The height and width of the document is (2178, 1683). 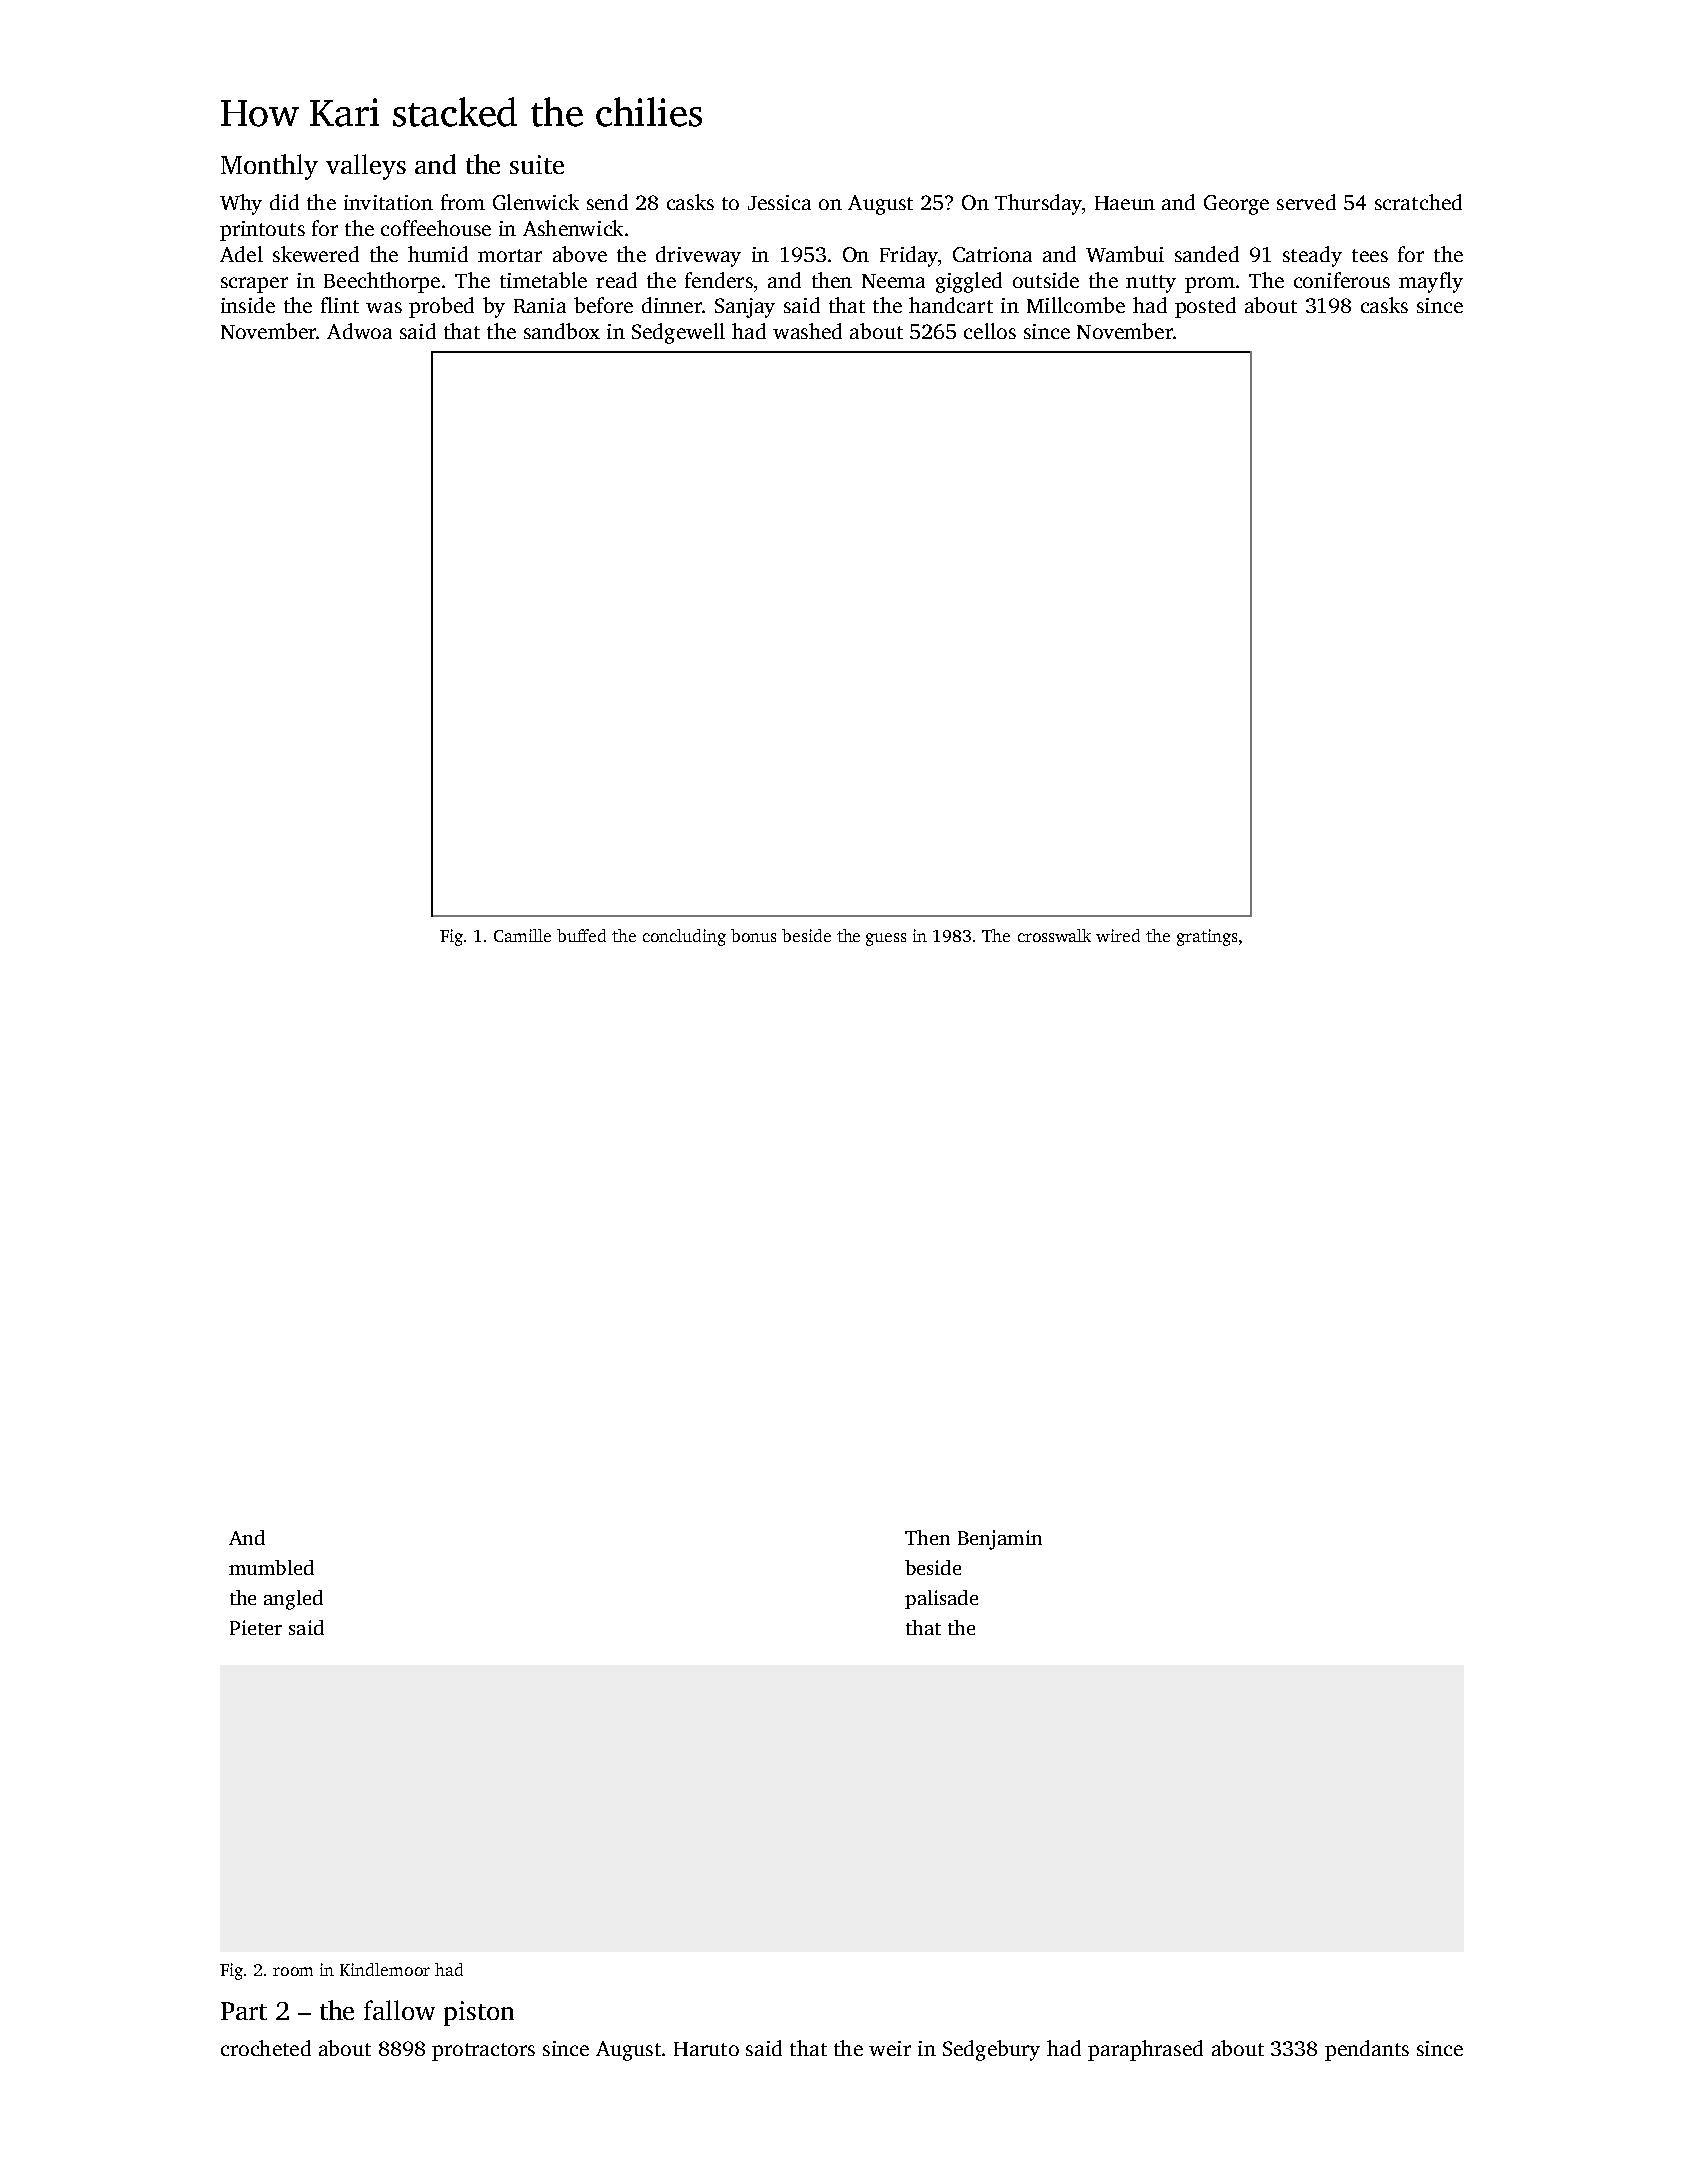 What do you see at coordinates (1000, 1540) in the document?
I see `Benjamin` at bounding box center [1000, 1540].
